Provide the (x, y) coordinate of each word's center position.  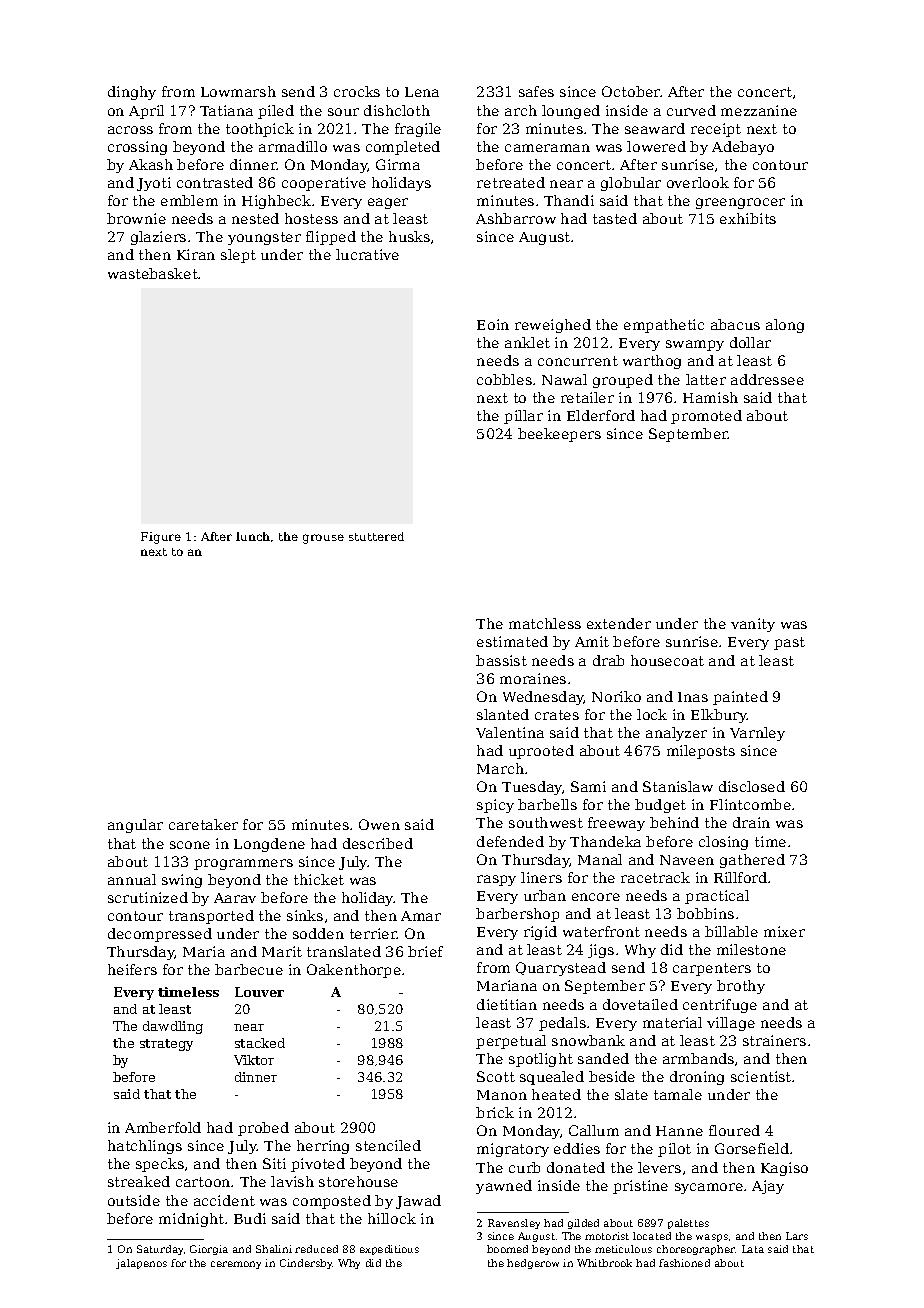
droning (697, 1078)
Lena (422, 92)
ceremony (236, 1265)
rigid (540, 933)
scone (190, 845)
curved (691, 110)
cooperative (324, 184)
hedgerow (533, 1264)
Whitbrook (604, 1263)
